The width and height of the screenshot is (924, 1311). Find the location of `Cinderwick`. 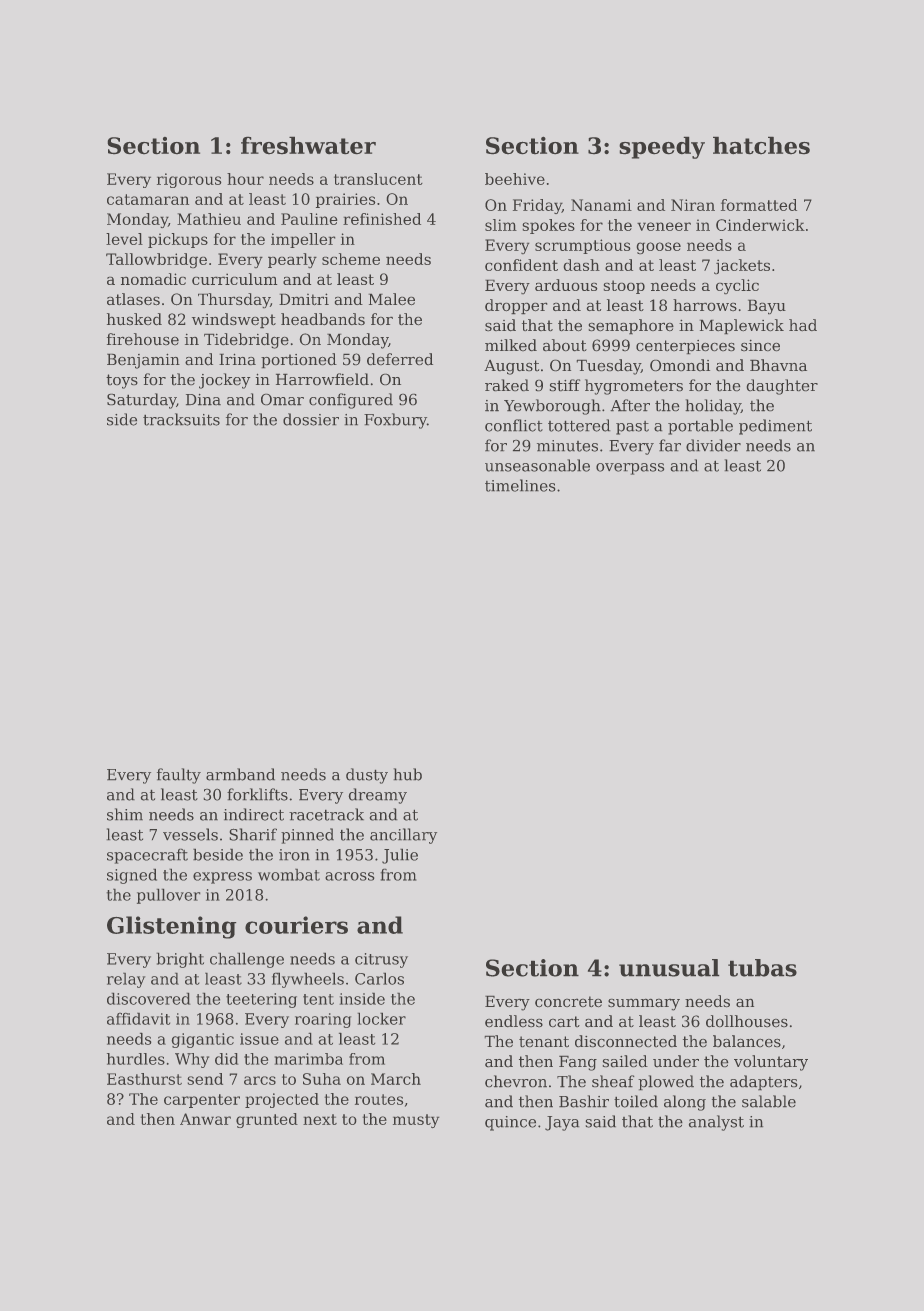

Cinderwick is located at coordinates (760, 225).
